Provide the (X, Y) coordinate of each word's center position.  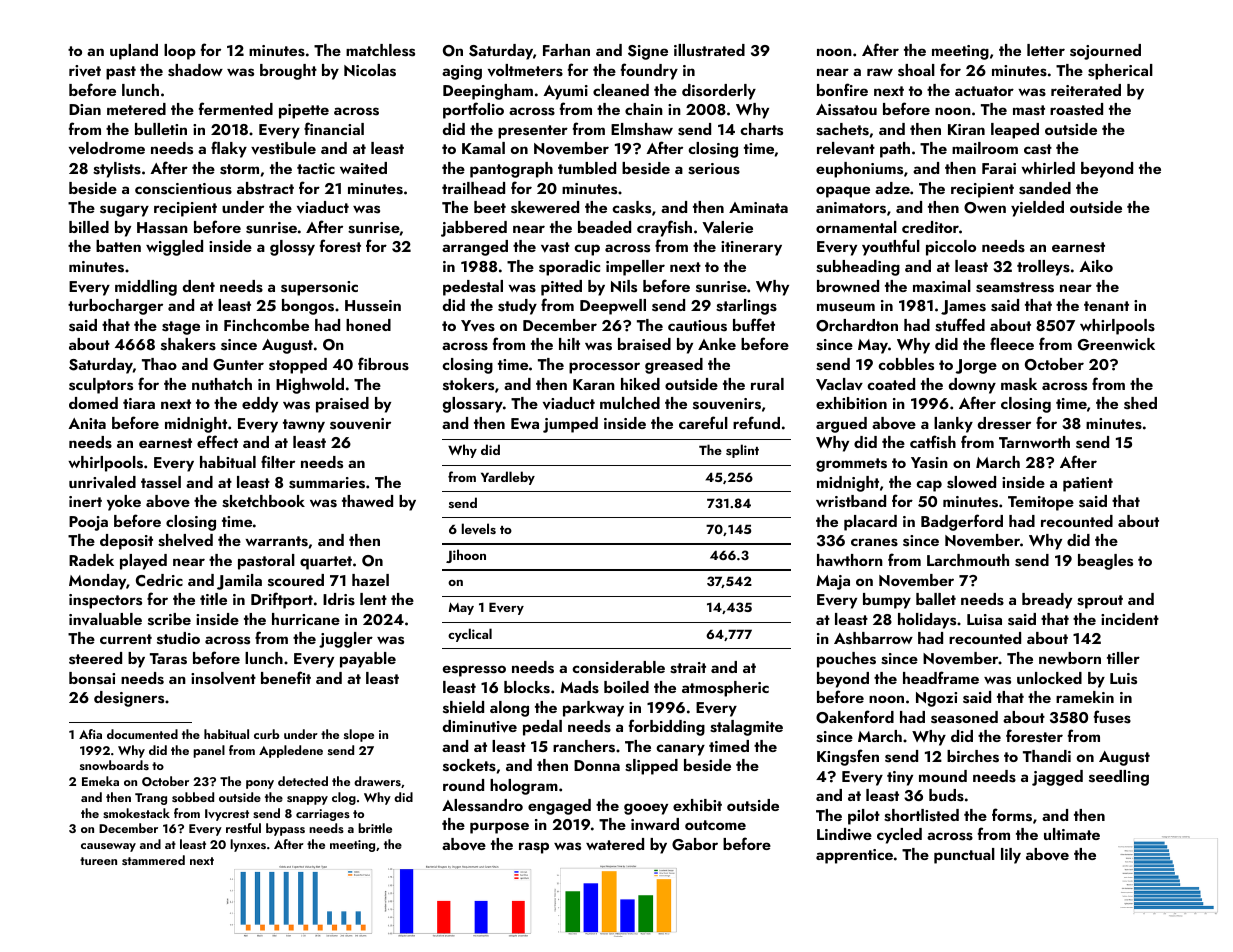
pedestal (473, 288)
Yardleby (508, 478)
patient (1088, 484)
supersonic (319, 288)
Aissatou (846, 110)
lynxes (248, 845)
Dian (85, 109)
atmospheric (725, 689)
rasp (534, 848)
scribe (169, 619)
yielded (1037, 209)
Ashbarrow (873, 638)
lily (1011, 856)
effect (217, 441)
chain (644, 109)
